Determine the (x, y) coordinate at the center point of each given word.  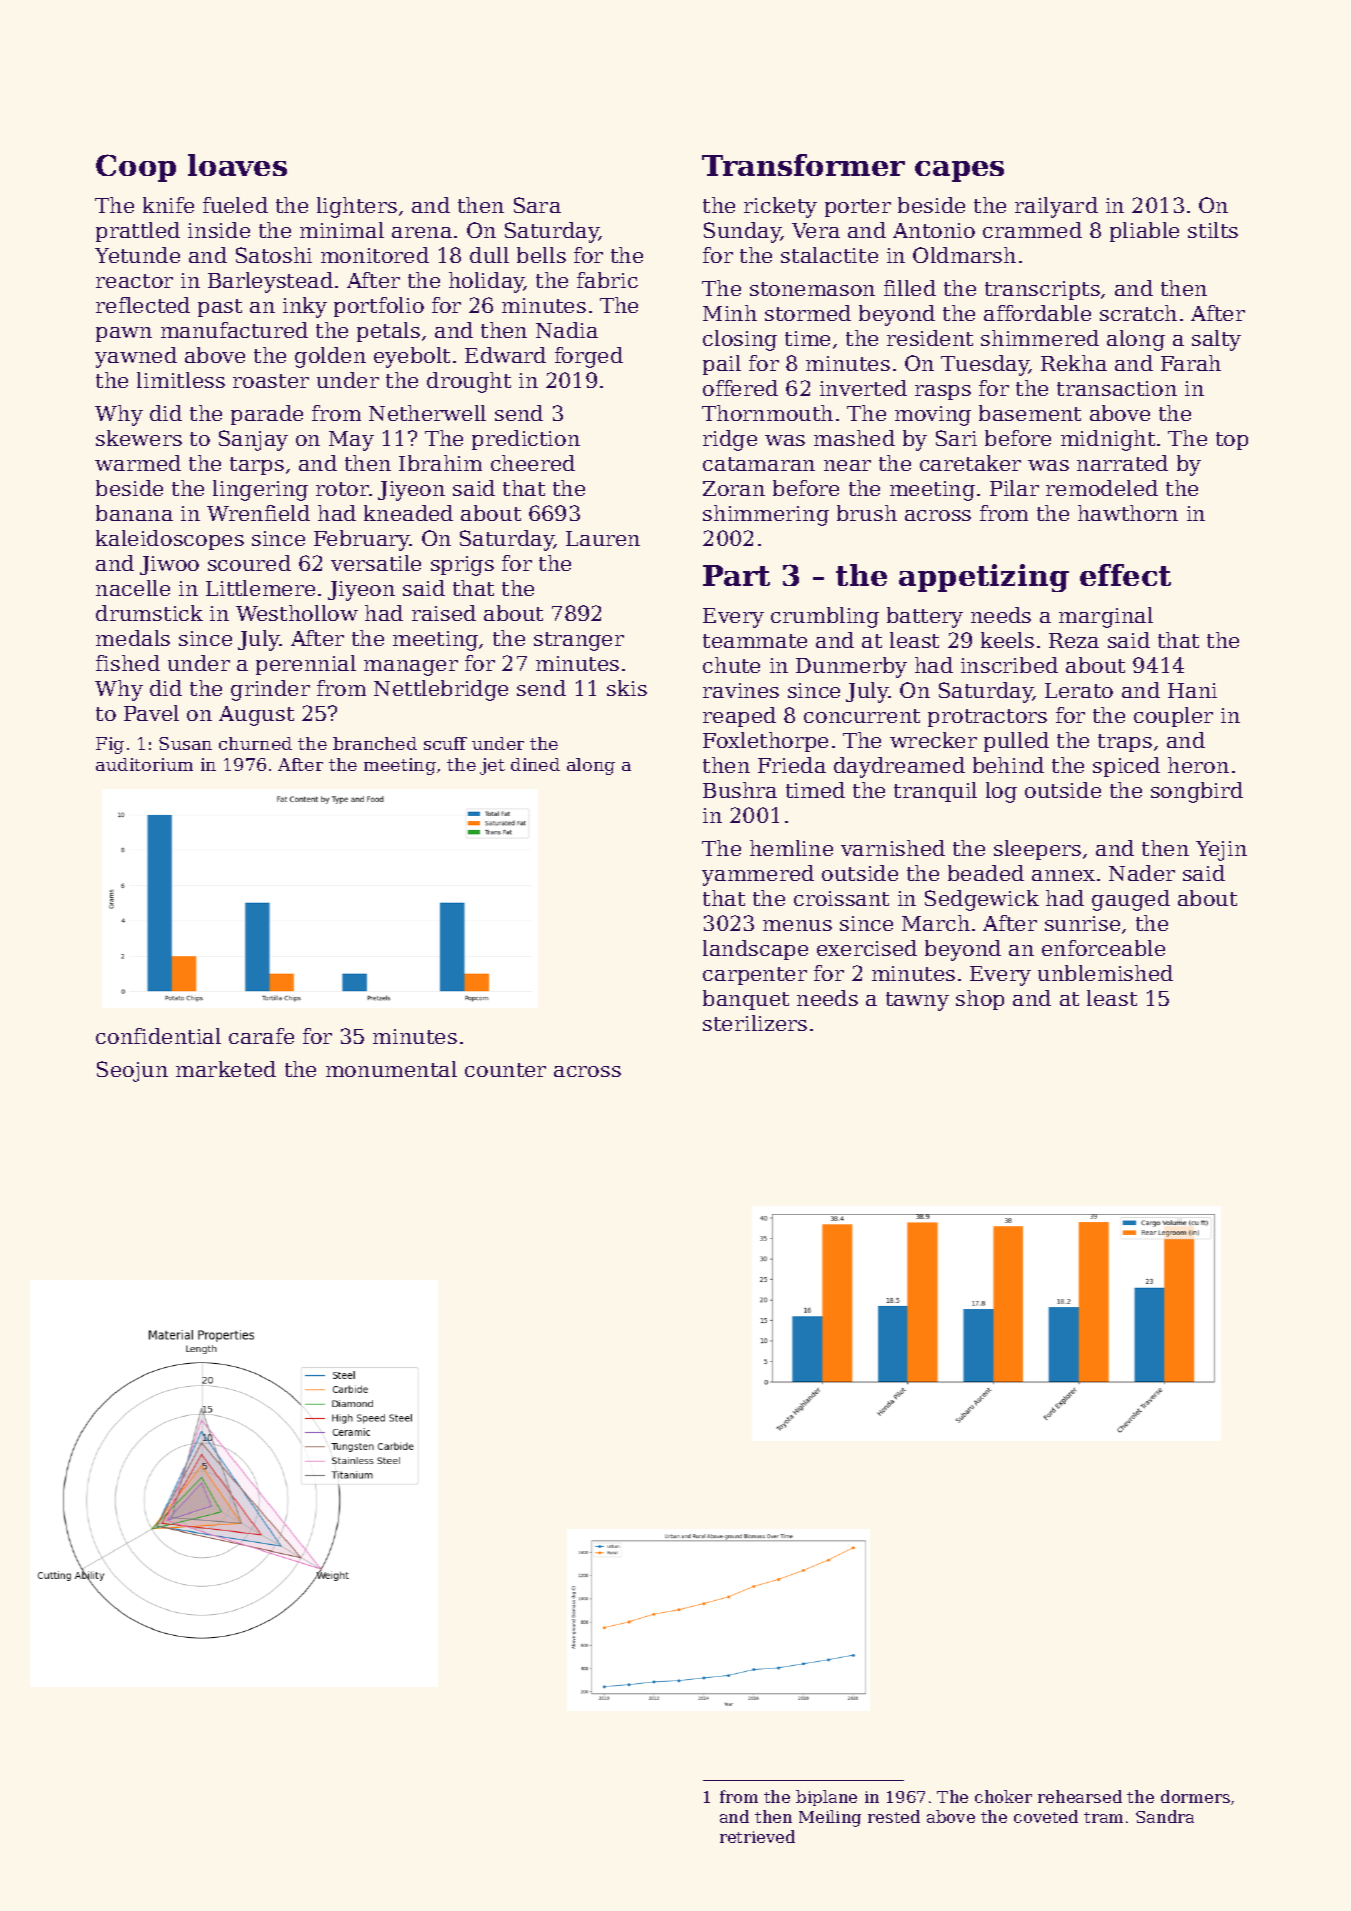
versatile (376, 563)
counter (505, 1070)
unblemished (1105, 973)
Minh (730, 313)
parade (267, 415)
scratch (1138, 313)
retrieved (757, 1836)
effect (1125, 575)
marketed (226, 1069)
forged (589, 357)
